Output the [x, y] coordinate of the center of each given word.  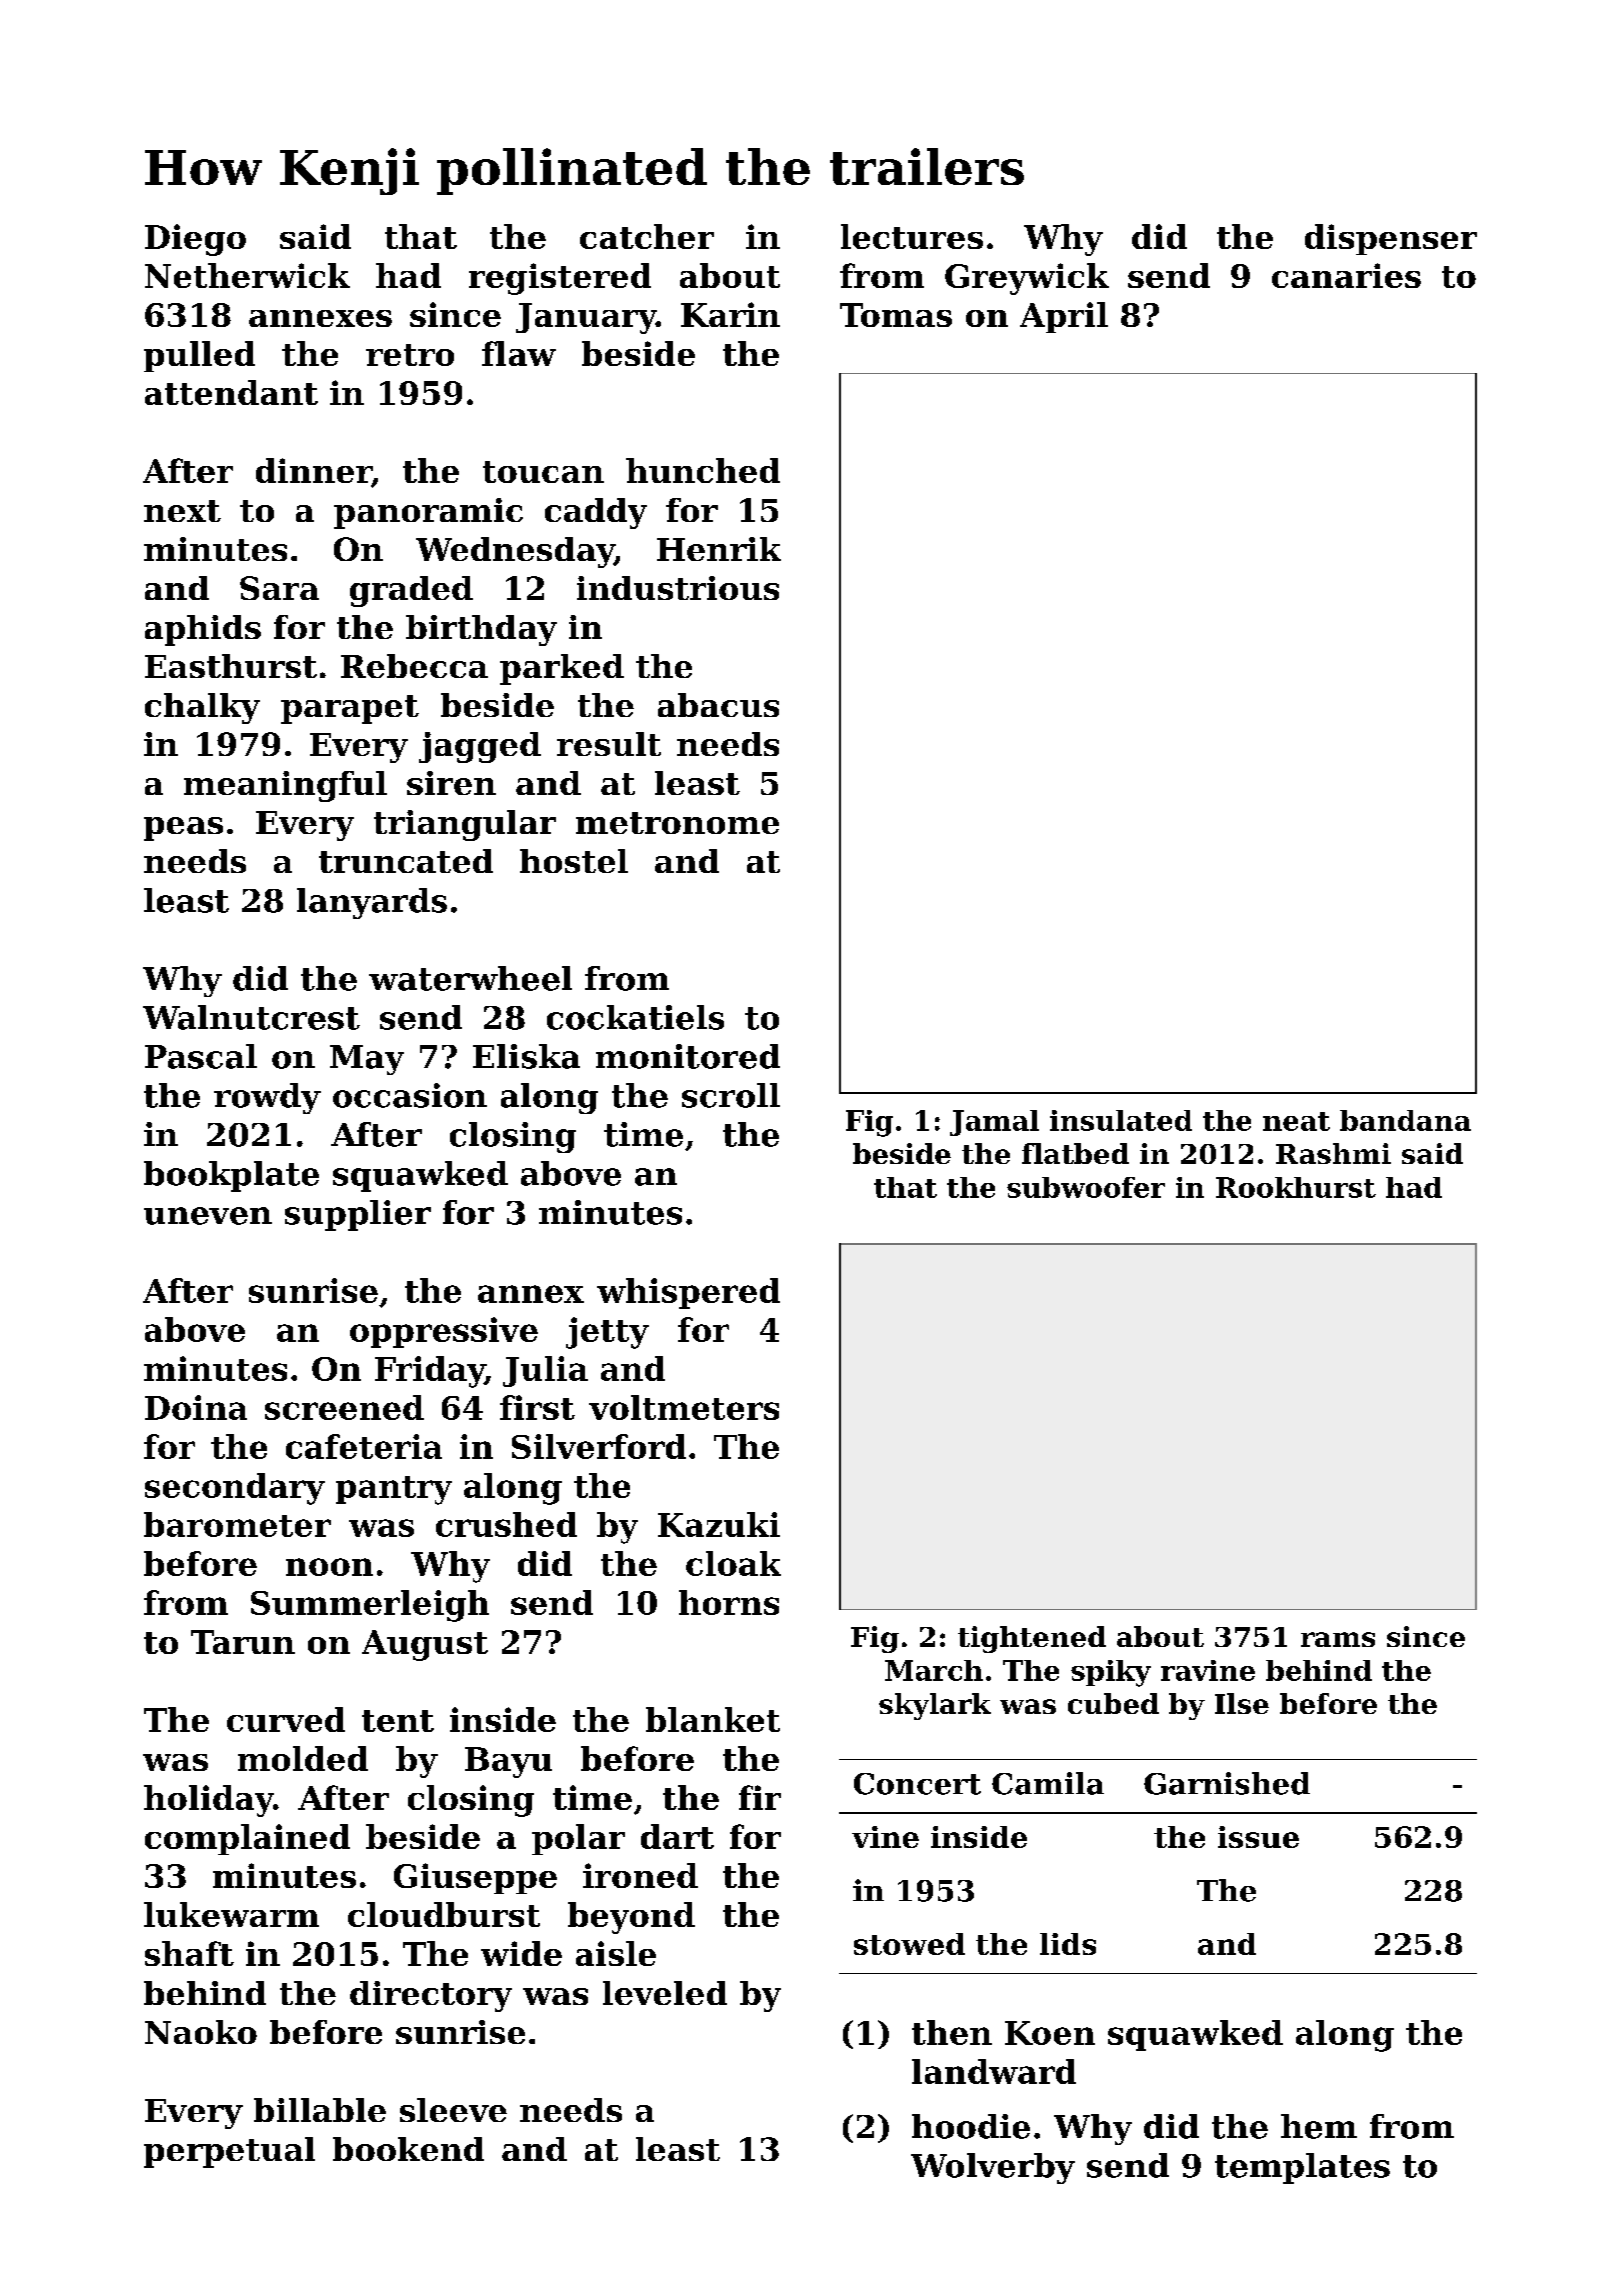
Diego [195, 240]
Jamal [994, 1123]
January [586, 318]
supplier [358, 1215]
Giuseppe [475, 1878]
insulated [1121, 1120]
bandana [1405, 1120]
